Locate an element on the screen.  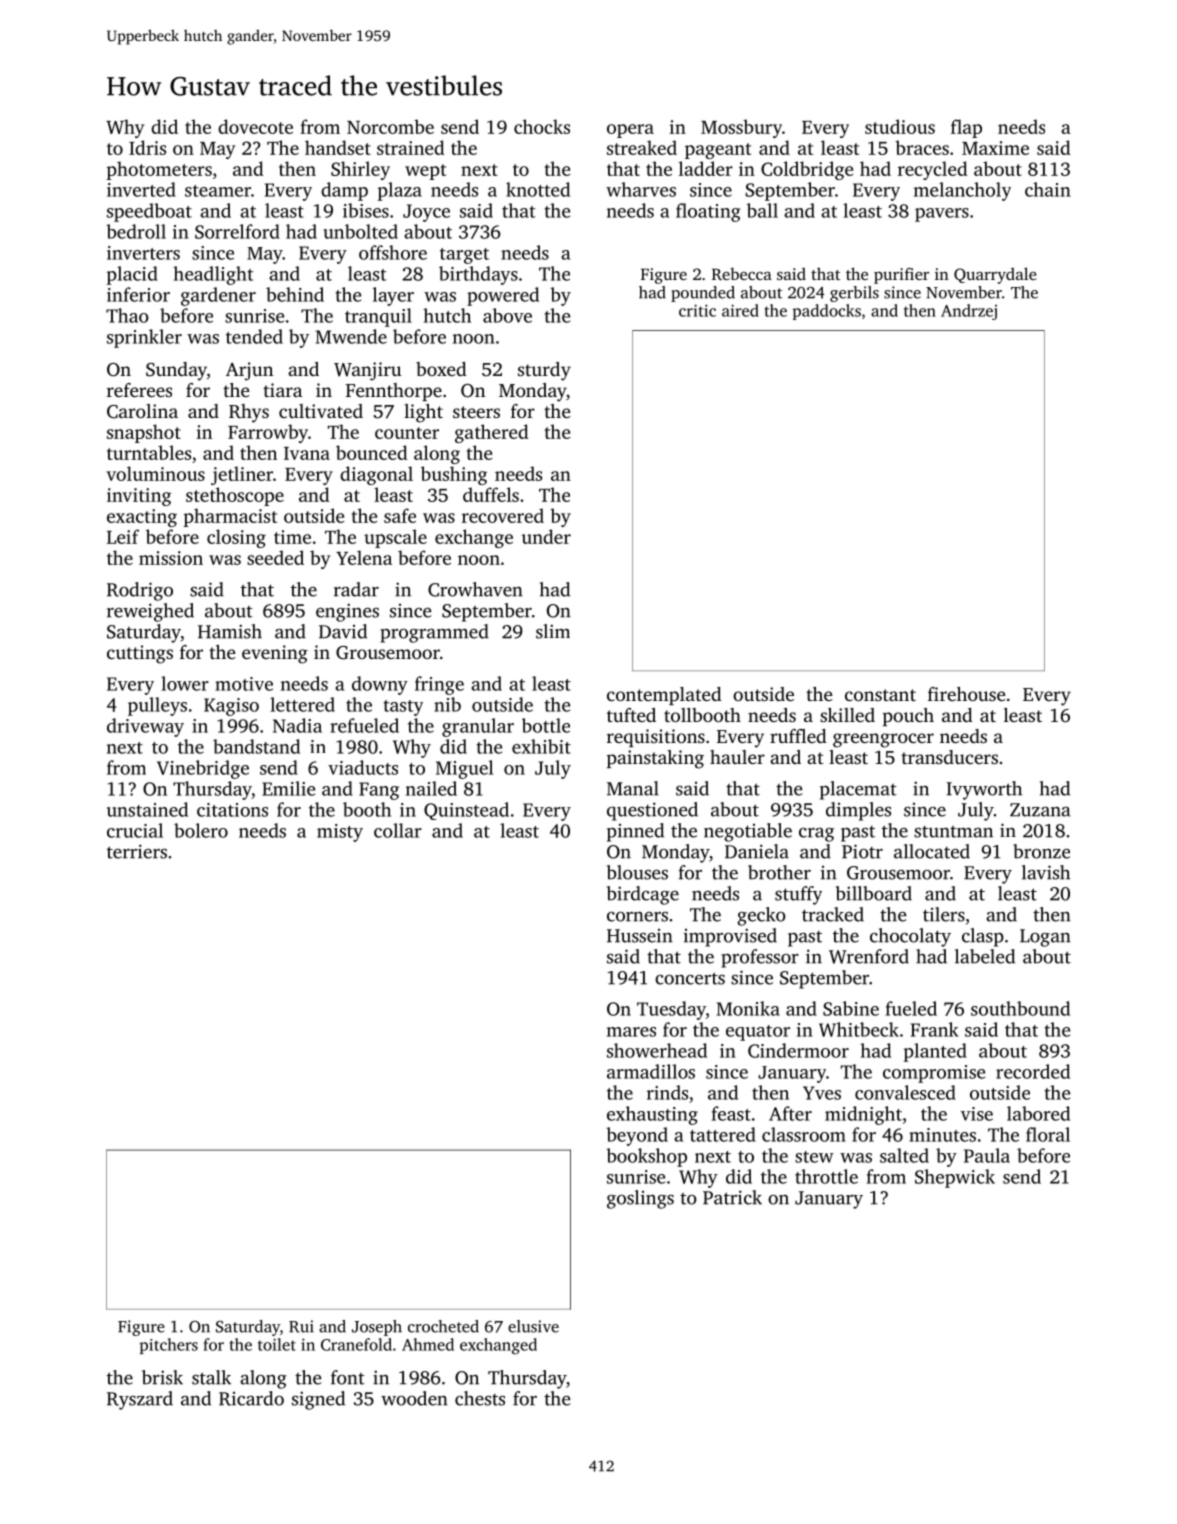
slim is located at coordinates (553, 631).
